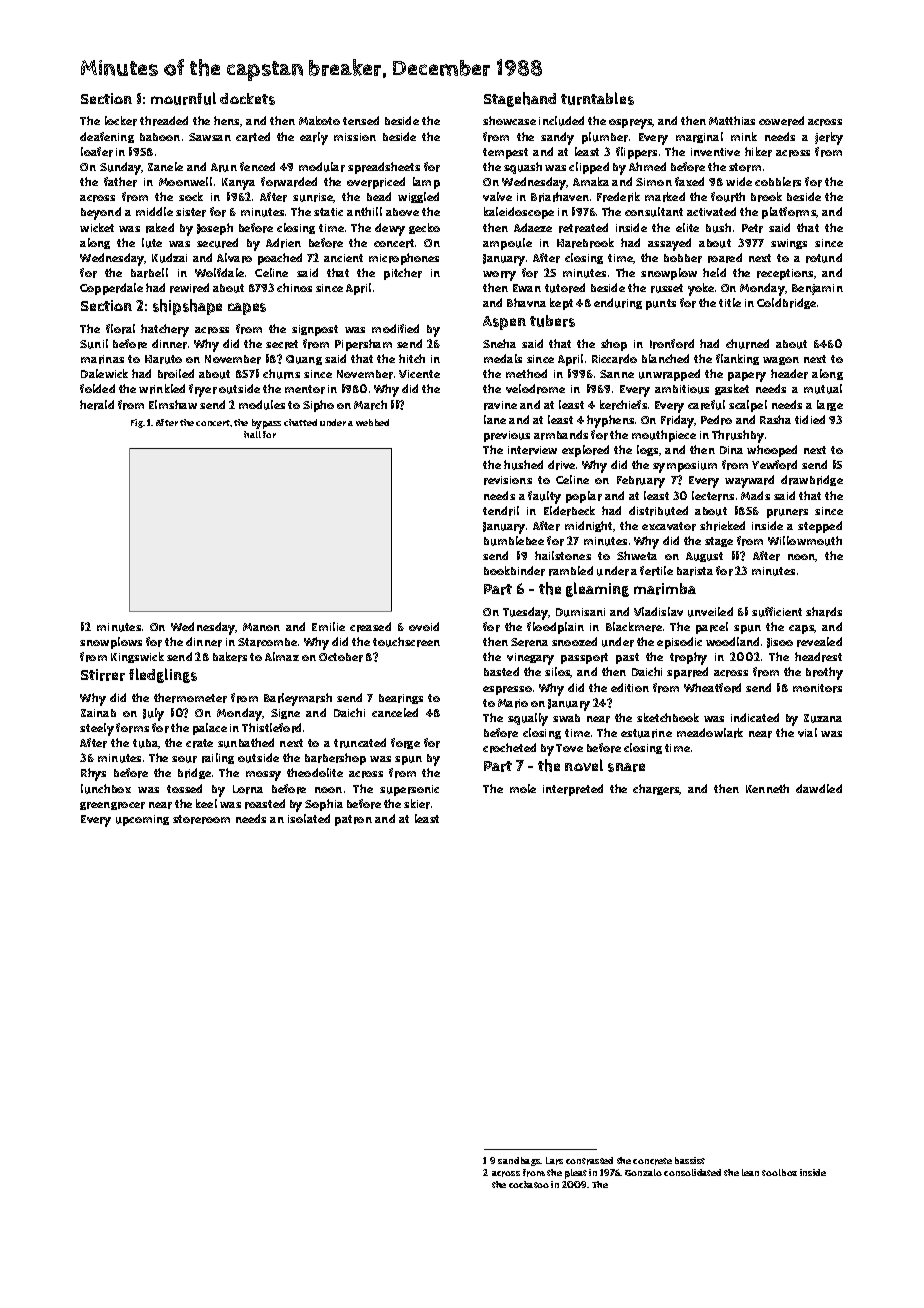 This screenshot has height=1308, width=924. I want to click on locker, so click(121, 121).
